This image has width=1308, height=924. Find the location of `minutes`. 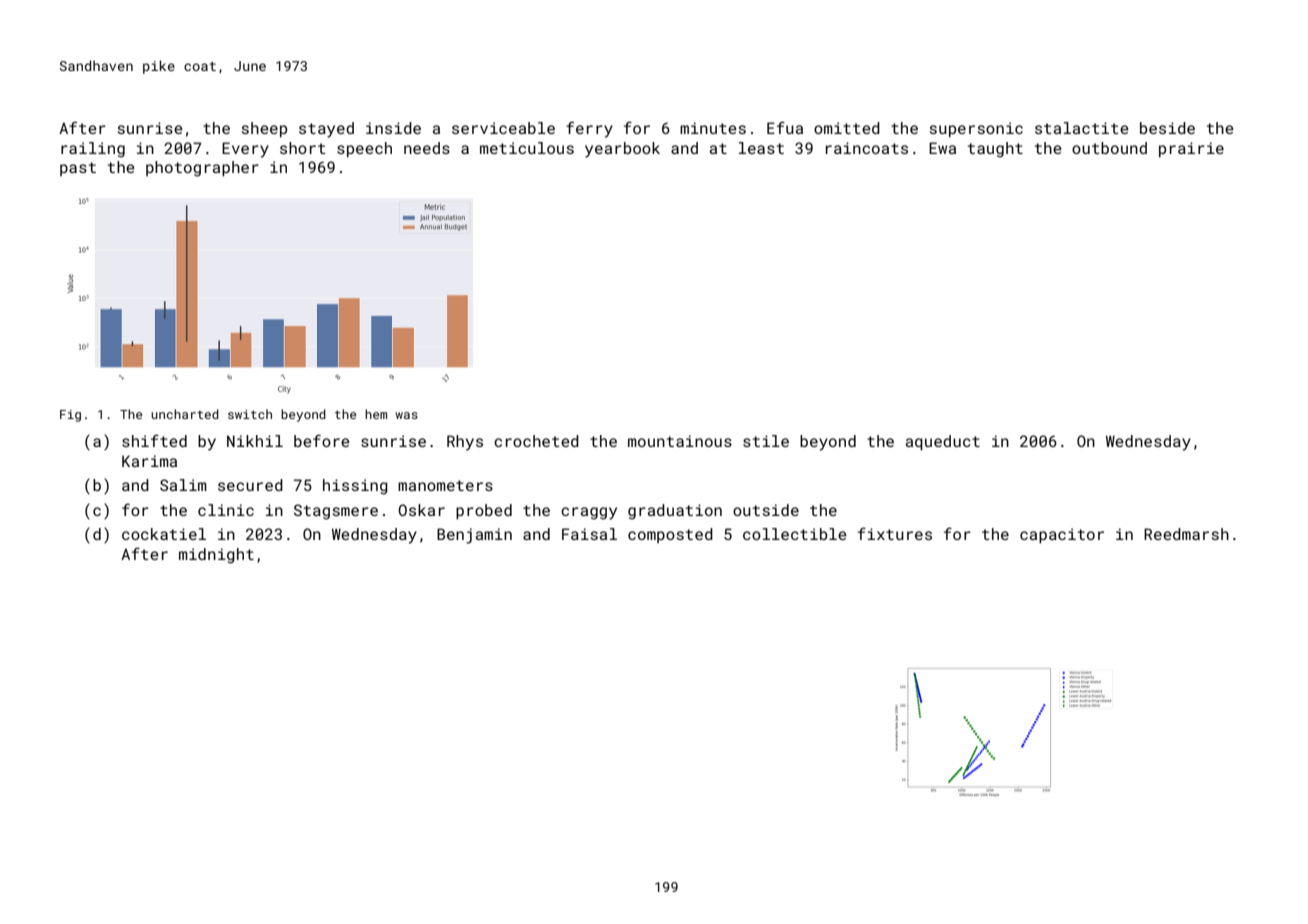

minutes is located at coordinates (713, 128).
